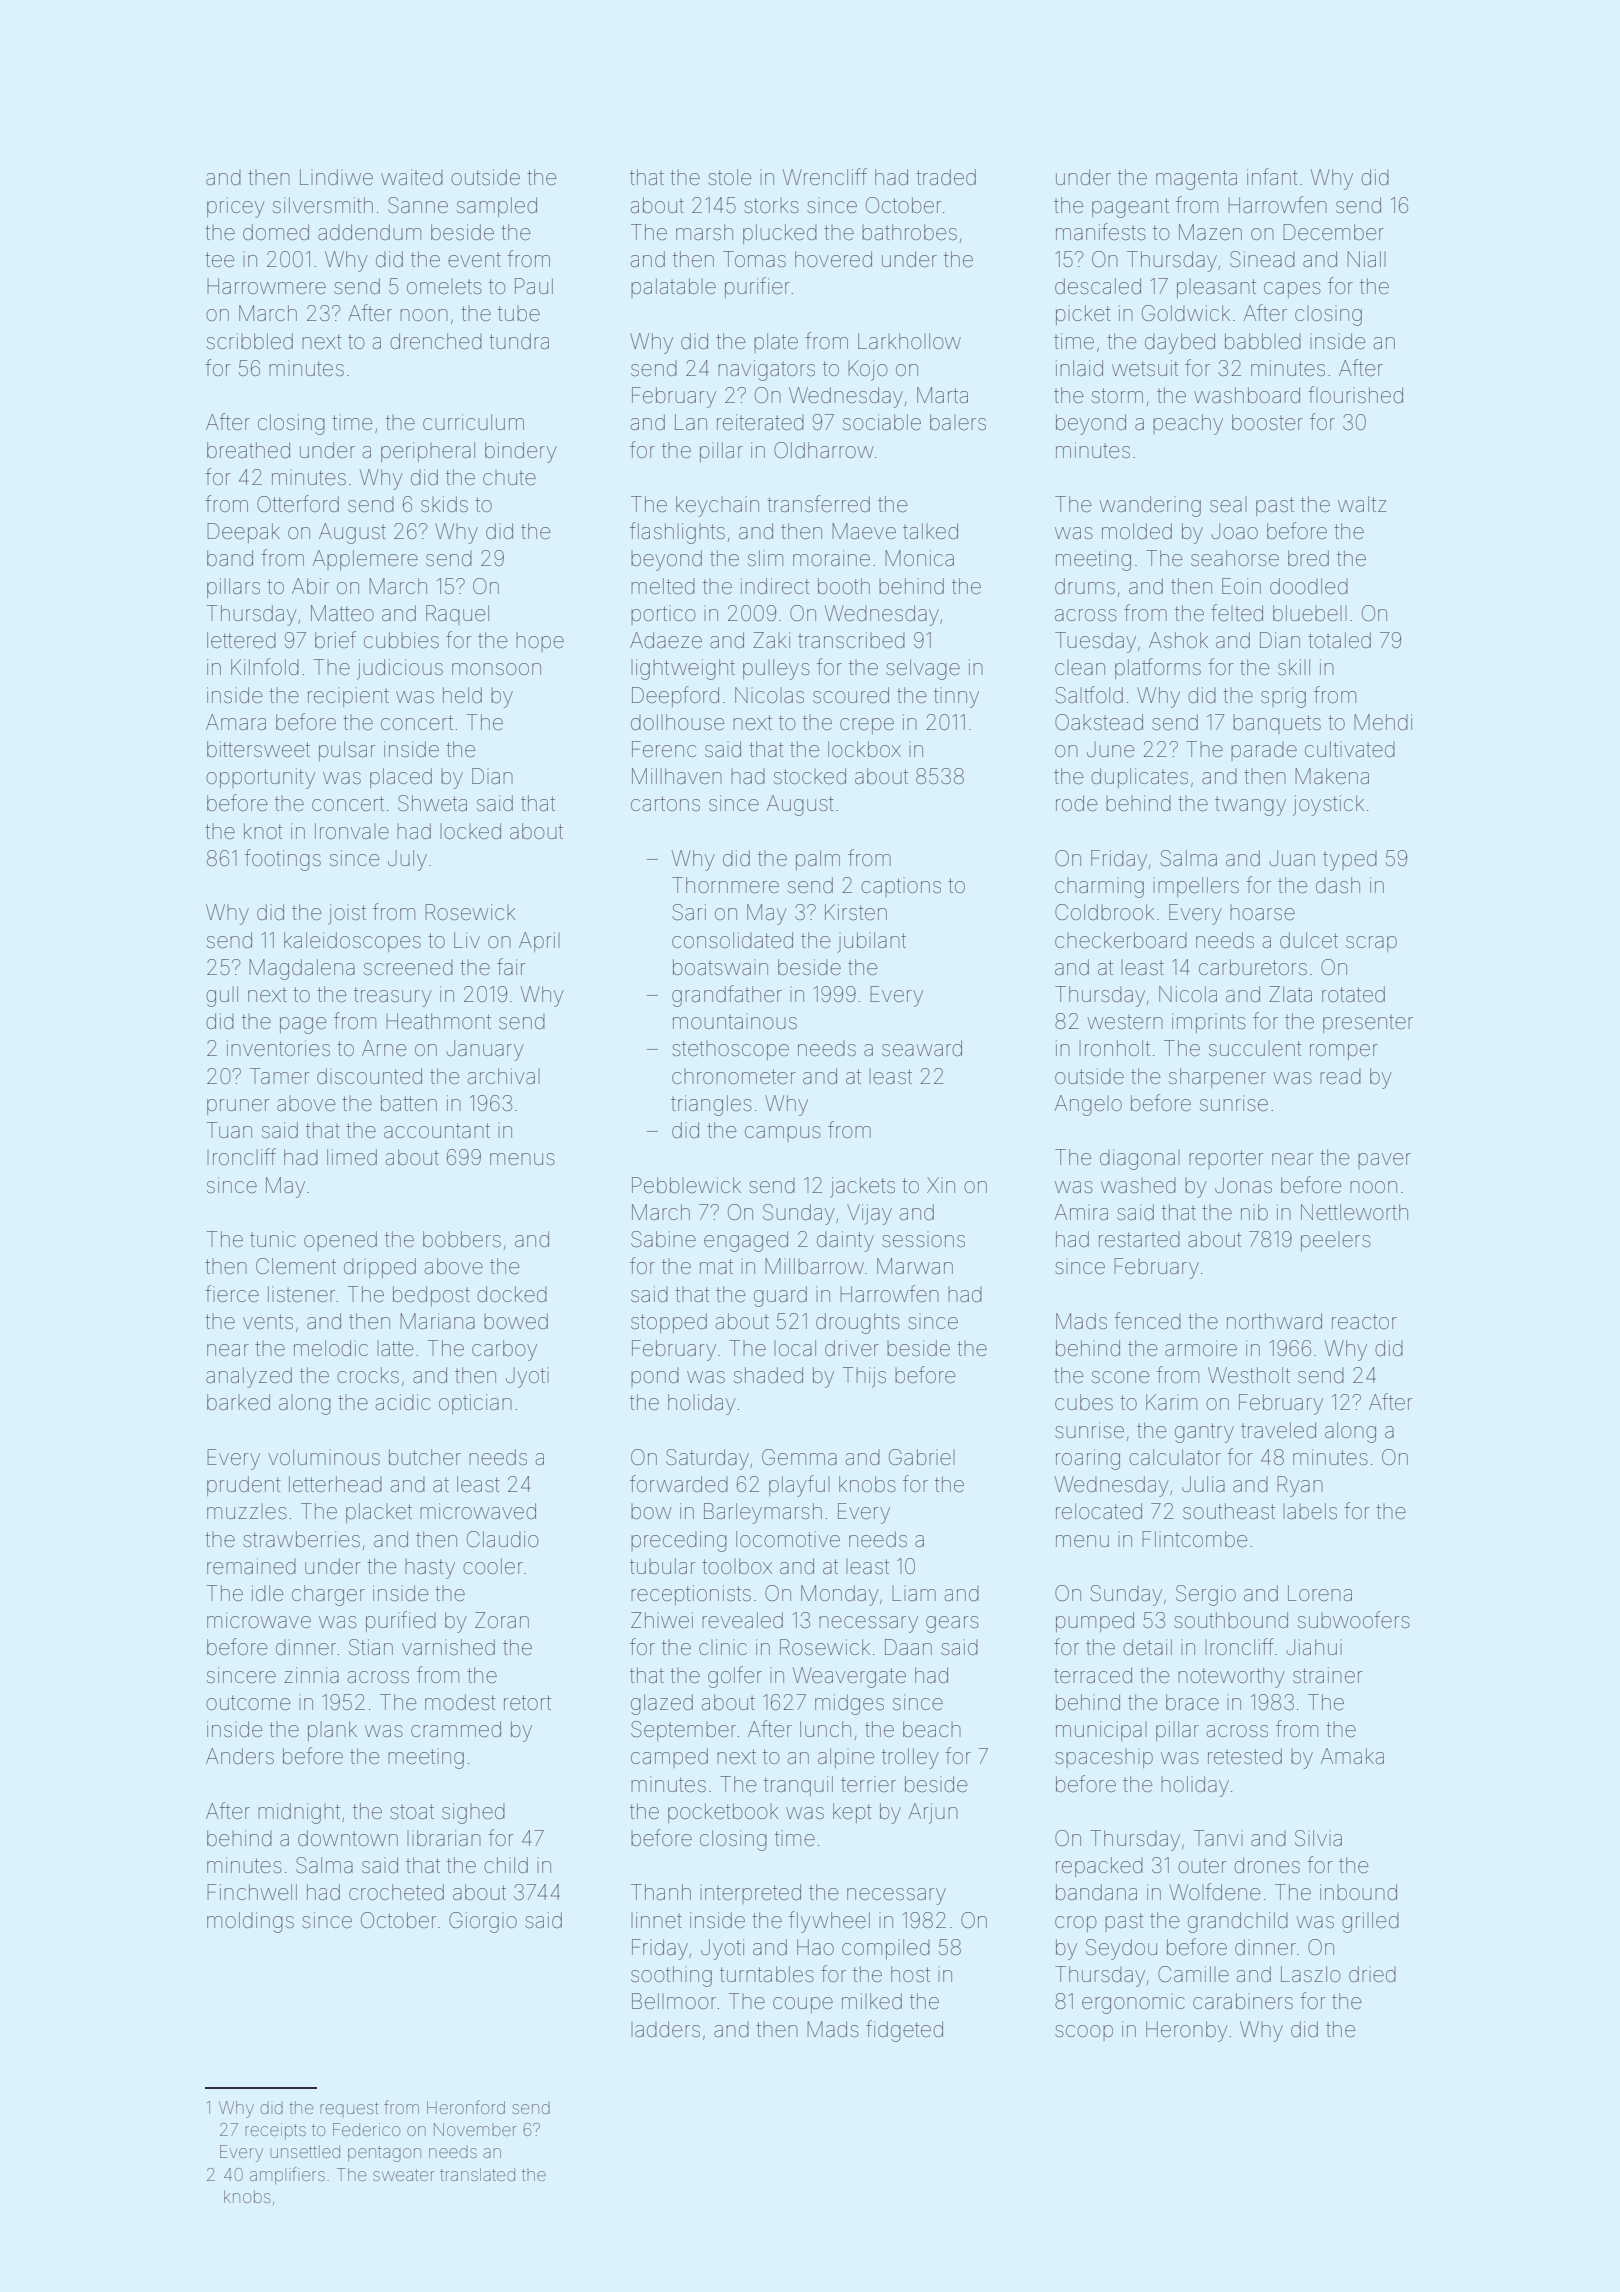  Describe the element at coordinates (1196, 180) in the image. I see `magenta` at that location.
